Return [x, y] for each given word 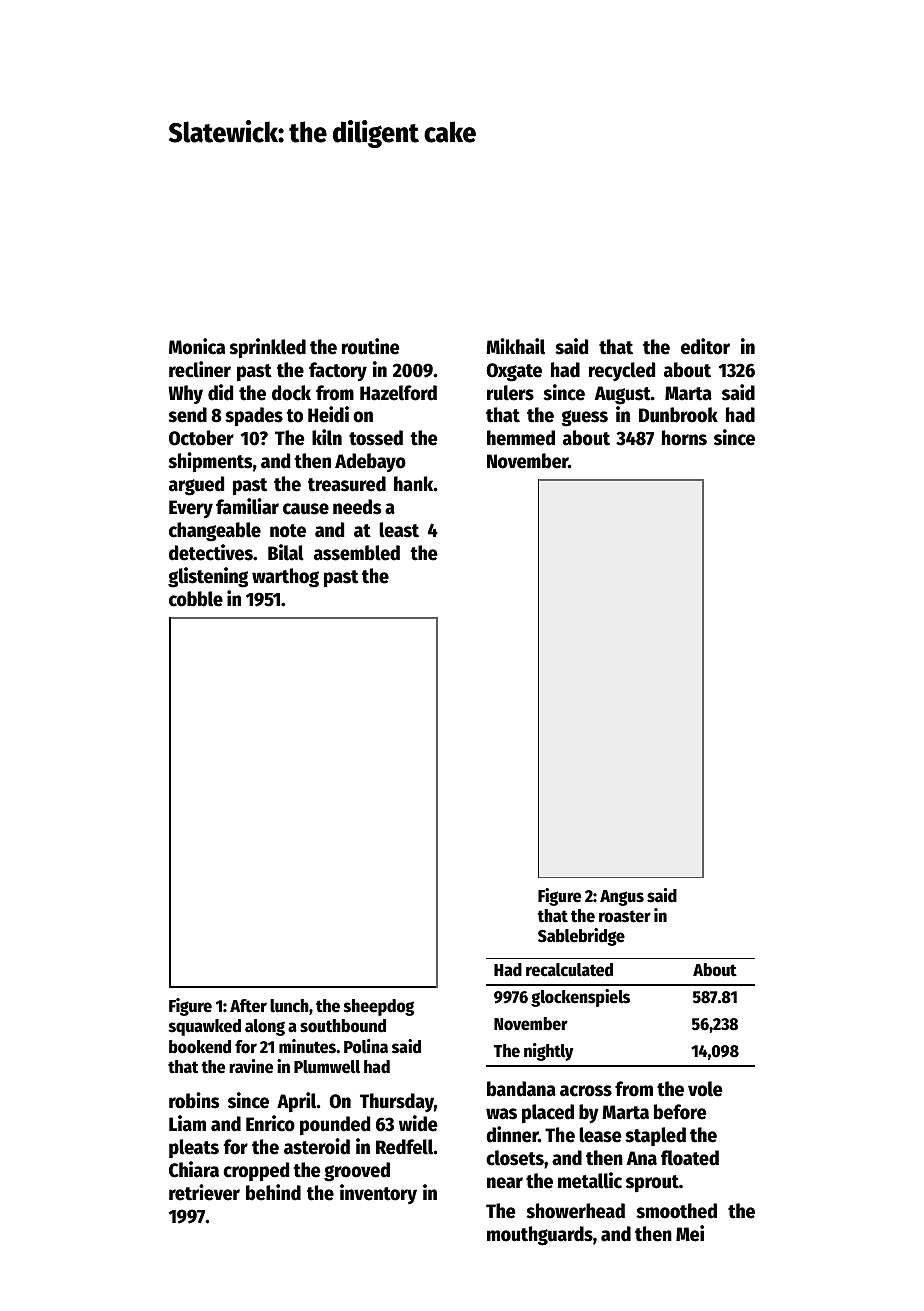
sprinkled [267, 348]
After [248, 1006]
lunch [289, 1006]
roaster [625, 916]
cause [306, 509]
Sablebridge [581, 937]
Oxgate [514, 372]
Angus [622, 898]
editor [705, 346]
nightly [549, 1052]
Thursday [397, 1102]
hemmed [521, 438]
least [399, 530]
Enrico [270, 1123]
